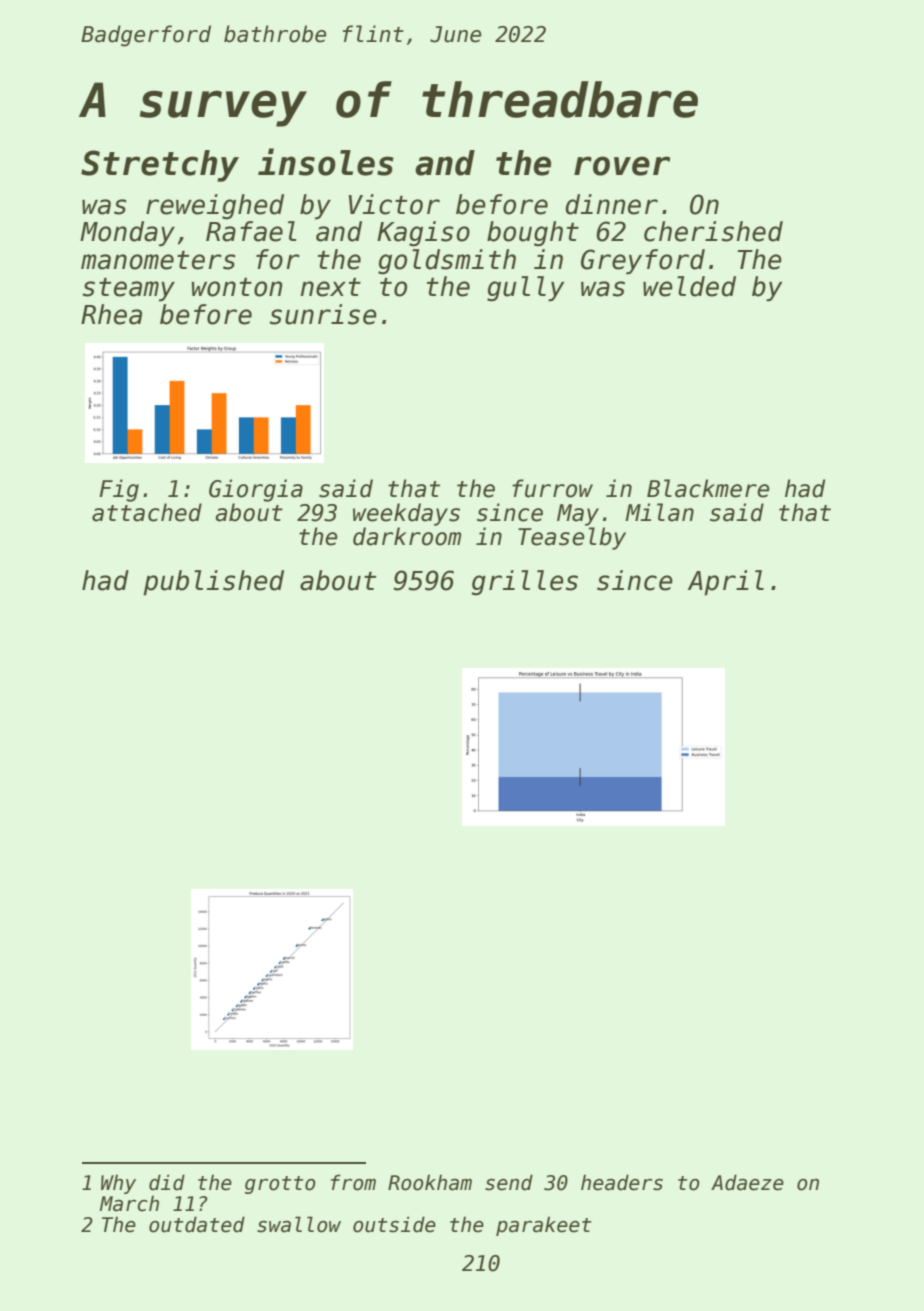 The width and height of the screenshot is (924, 1311). Describe the element at coordinates (708, 488) in the screenshot. I see `Blackmere` at that location.
